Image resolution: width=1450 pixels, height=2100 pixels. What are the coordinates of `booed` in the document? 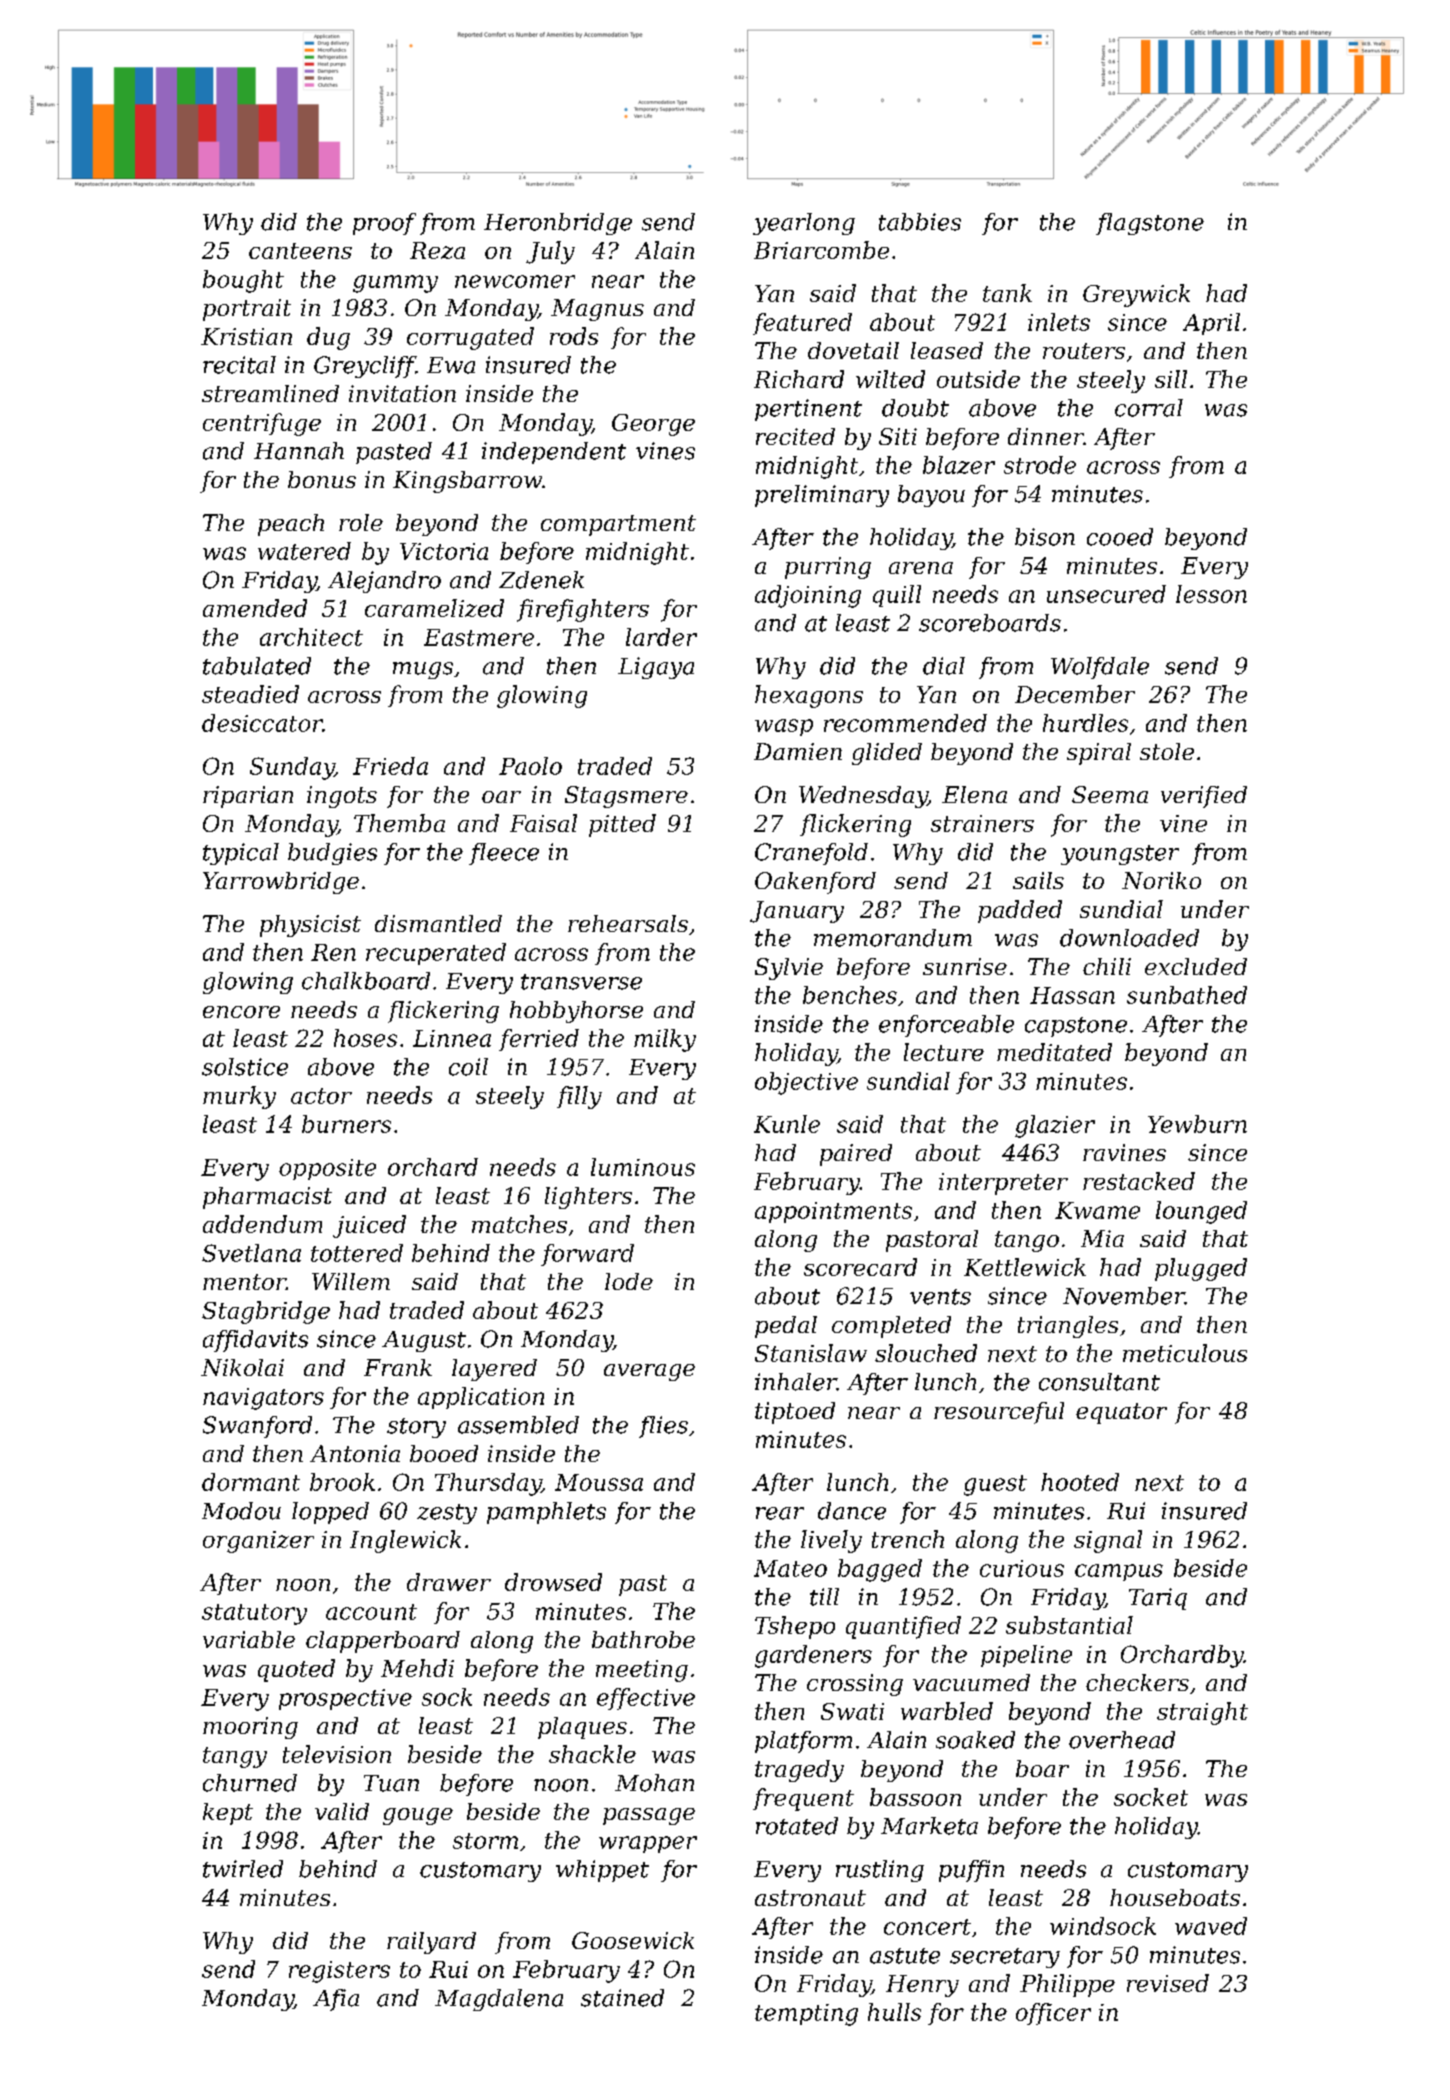 It's located at (444, 1453).
